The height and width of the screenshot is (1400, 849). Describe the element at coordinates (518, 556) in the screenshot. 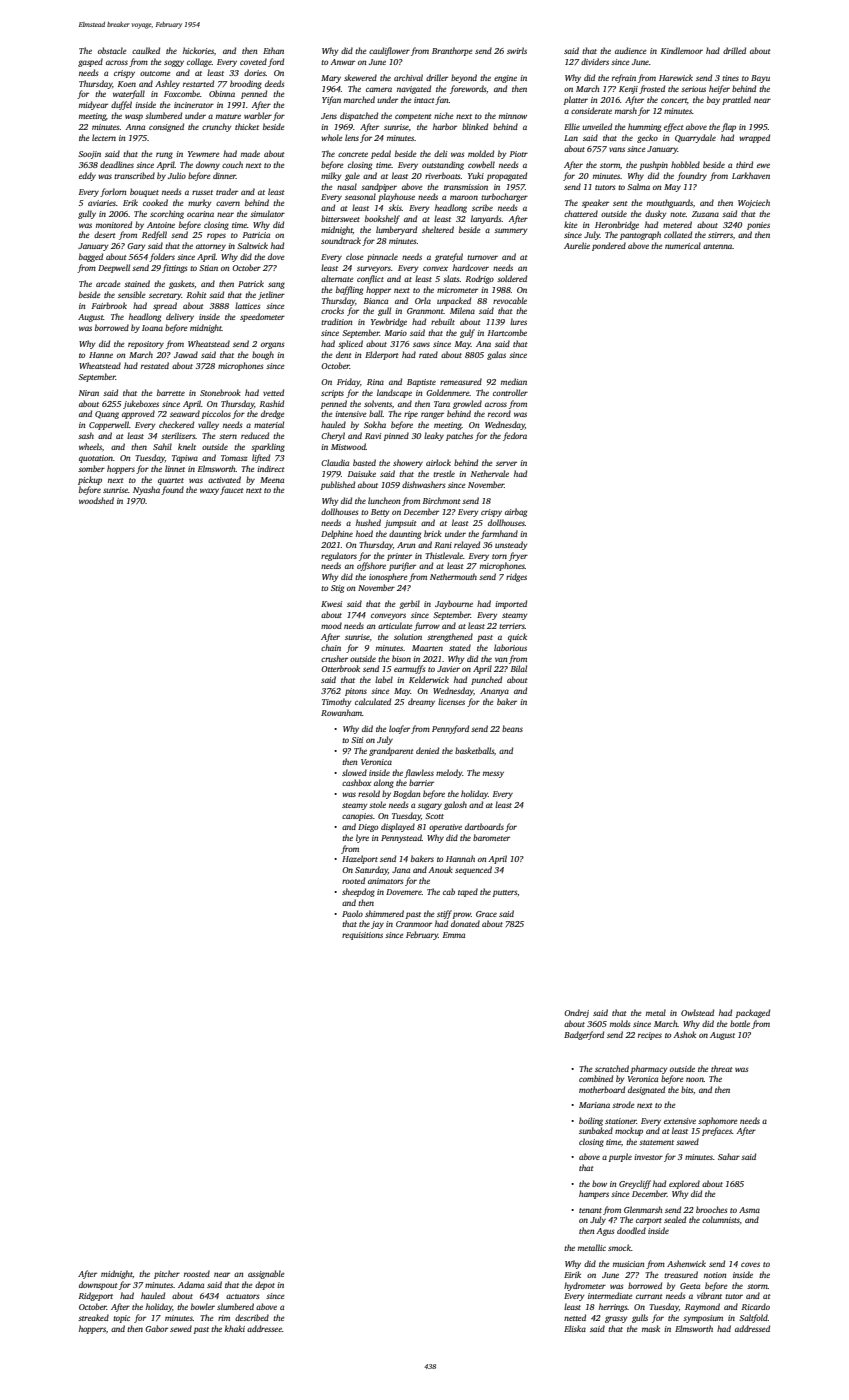

I see `fryer` at that location.
